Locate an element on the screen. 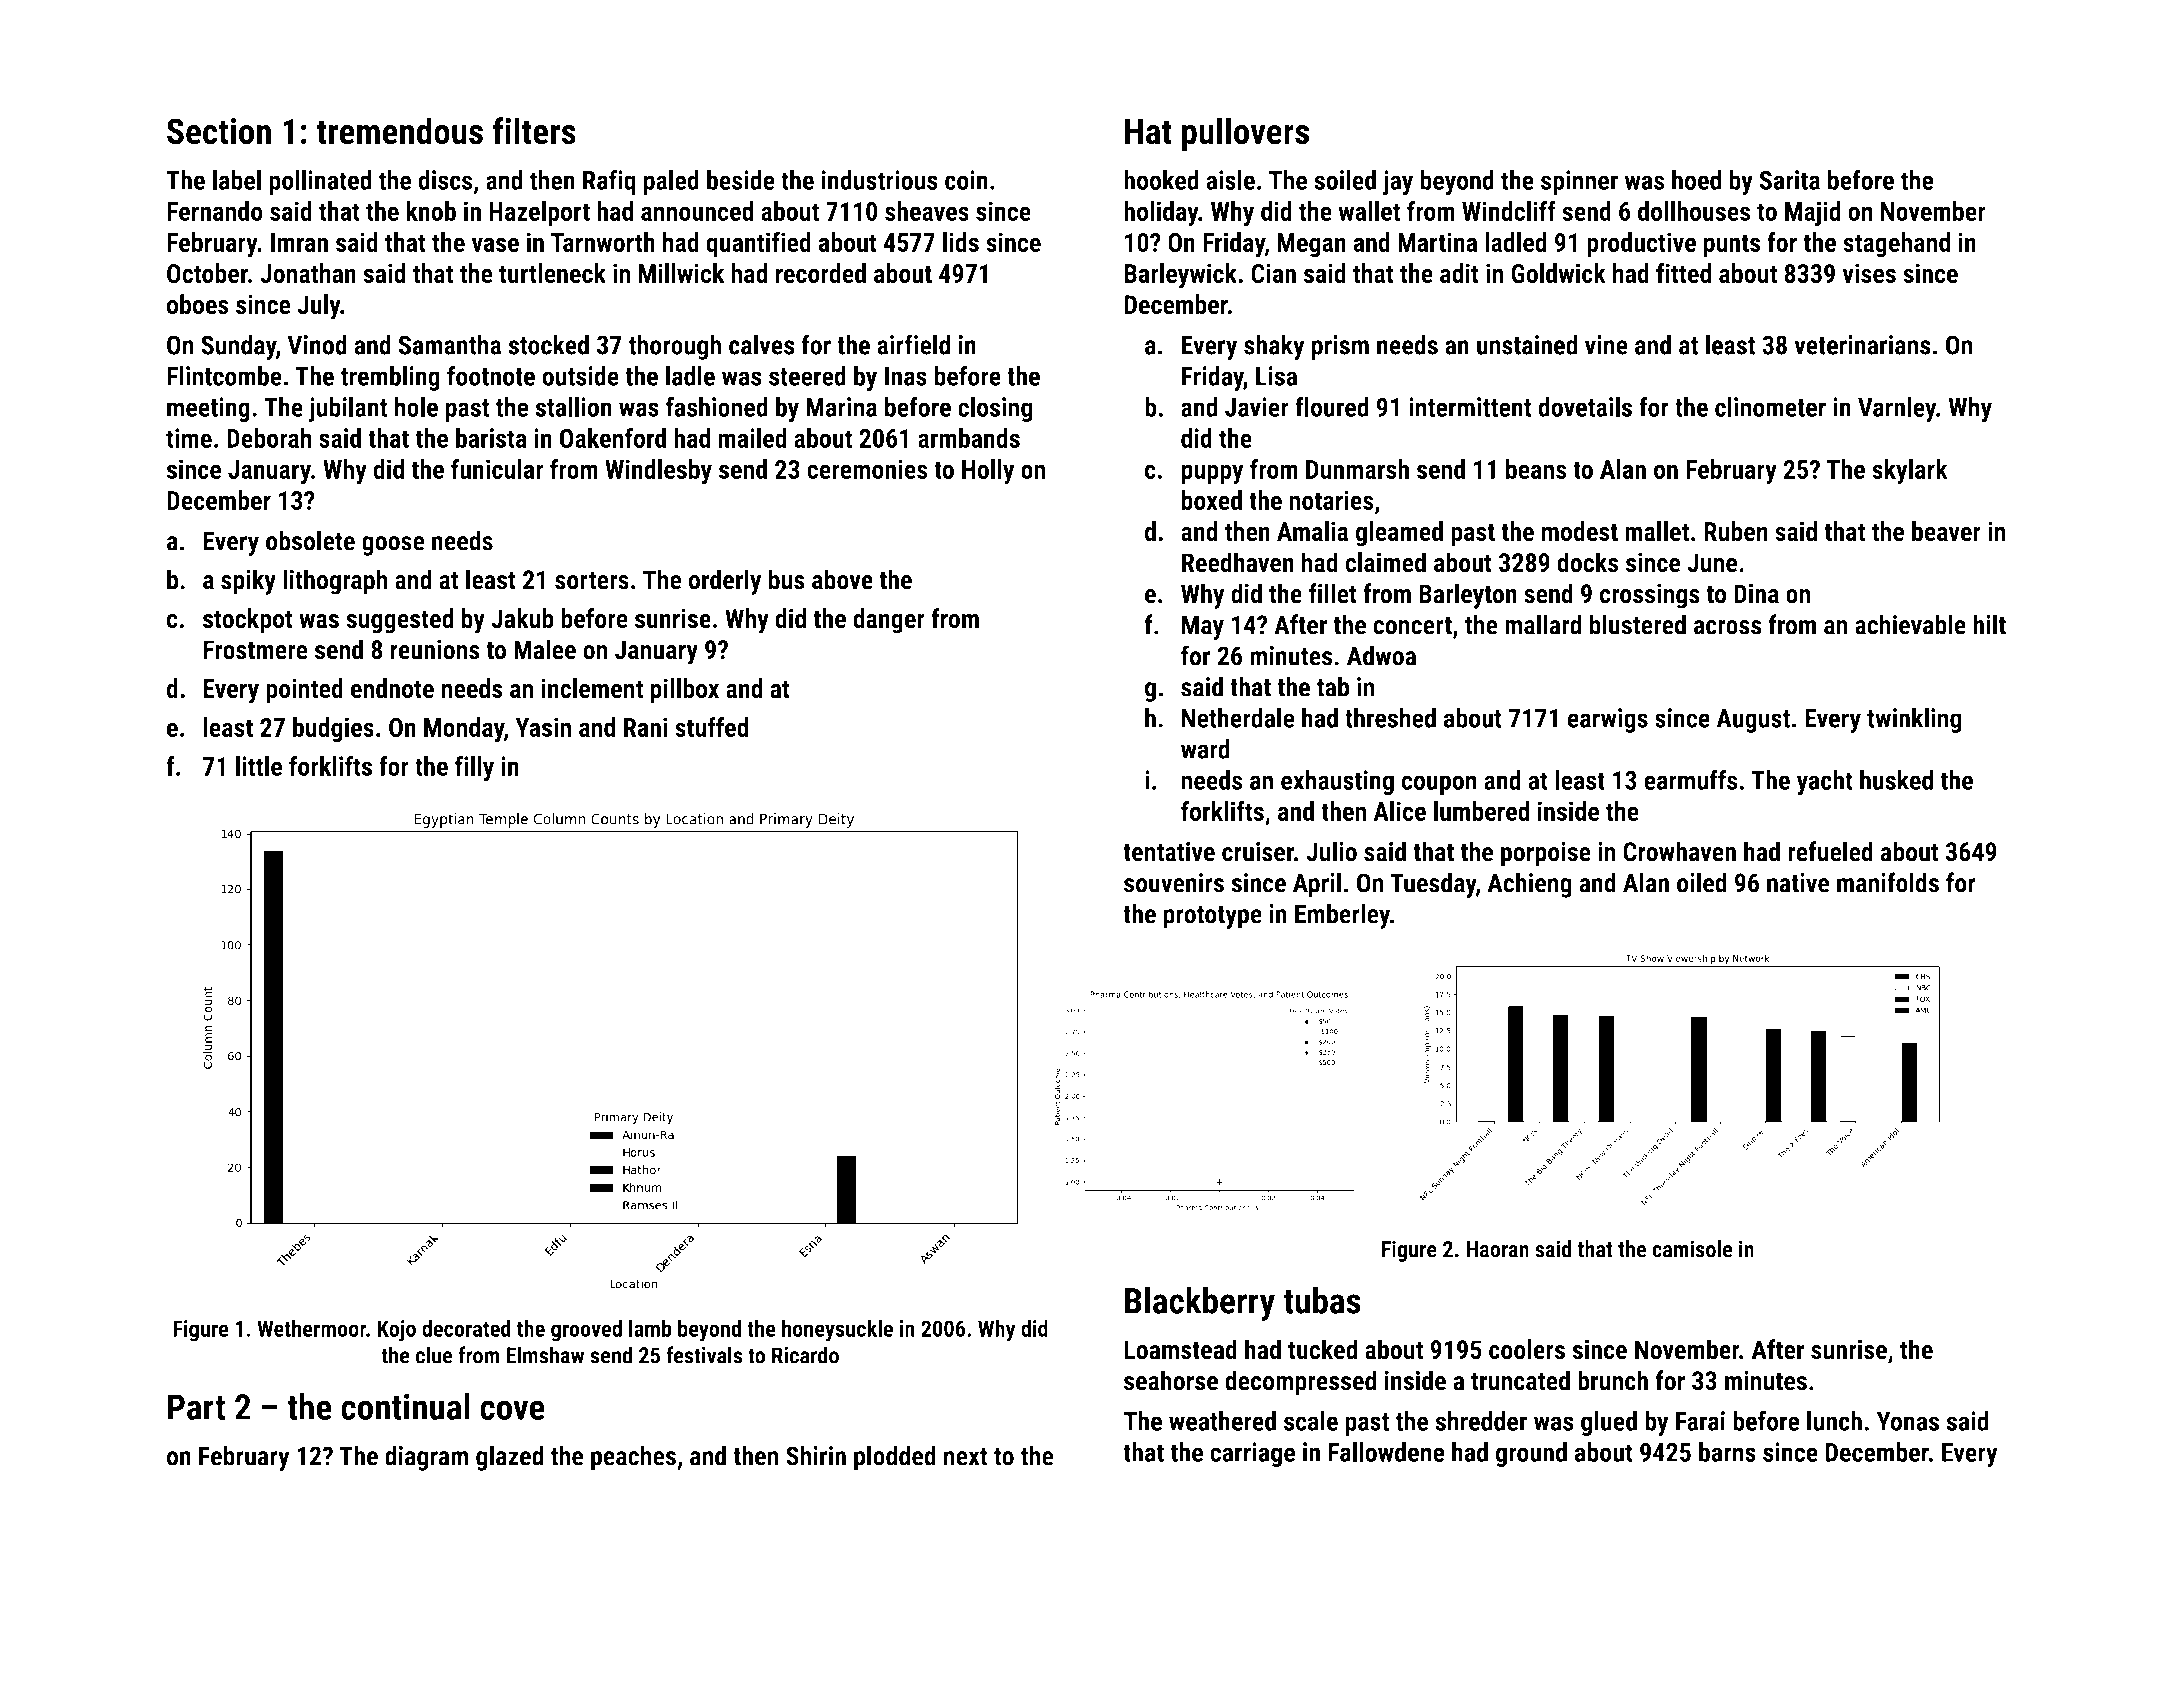 Image resolution: width=2178 pixels, height=1683 pixels. Haoran is located at coordinates (1497, 1249).
